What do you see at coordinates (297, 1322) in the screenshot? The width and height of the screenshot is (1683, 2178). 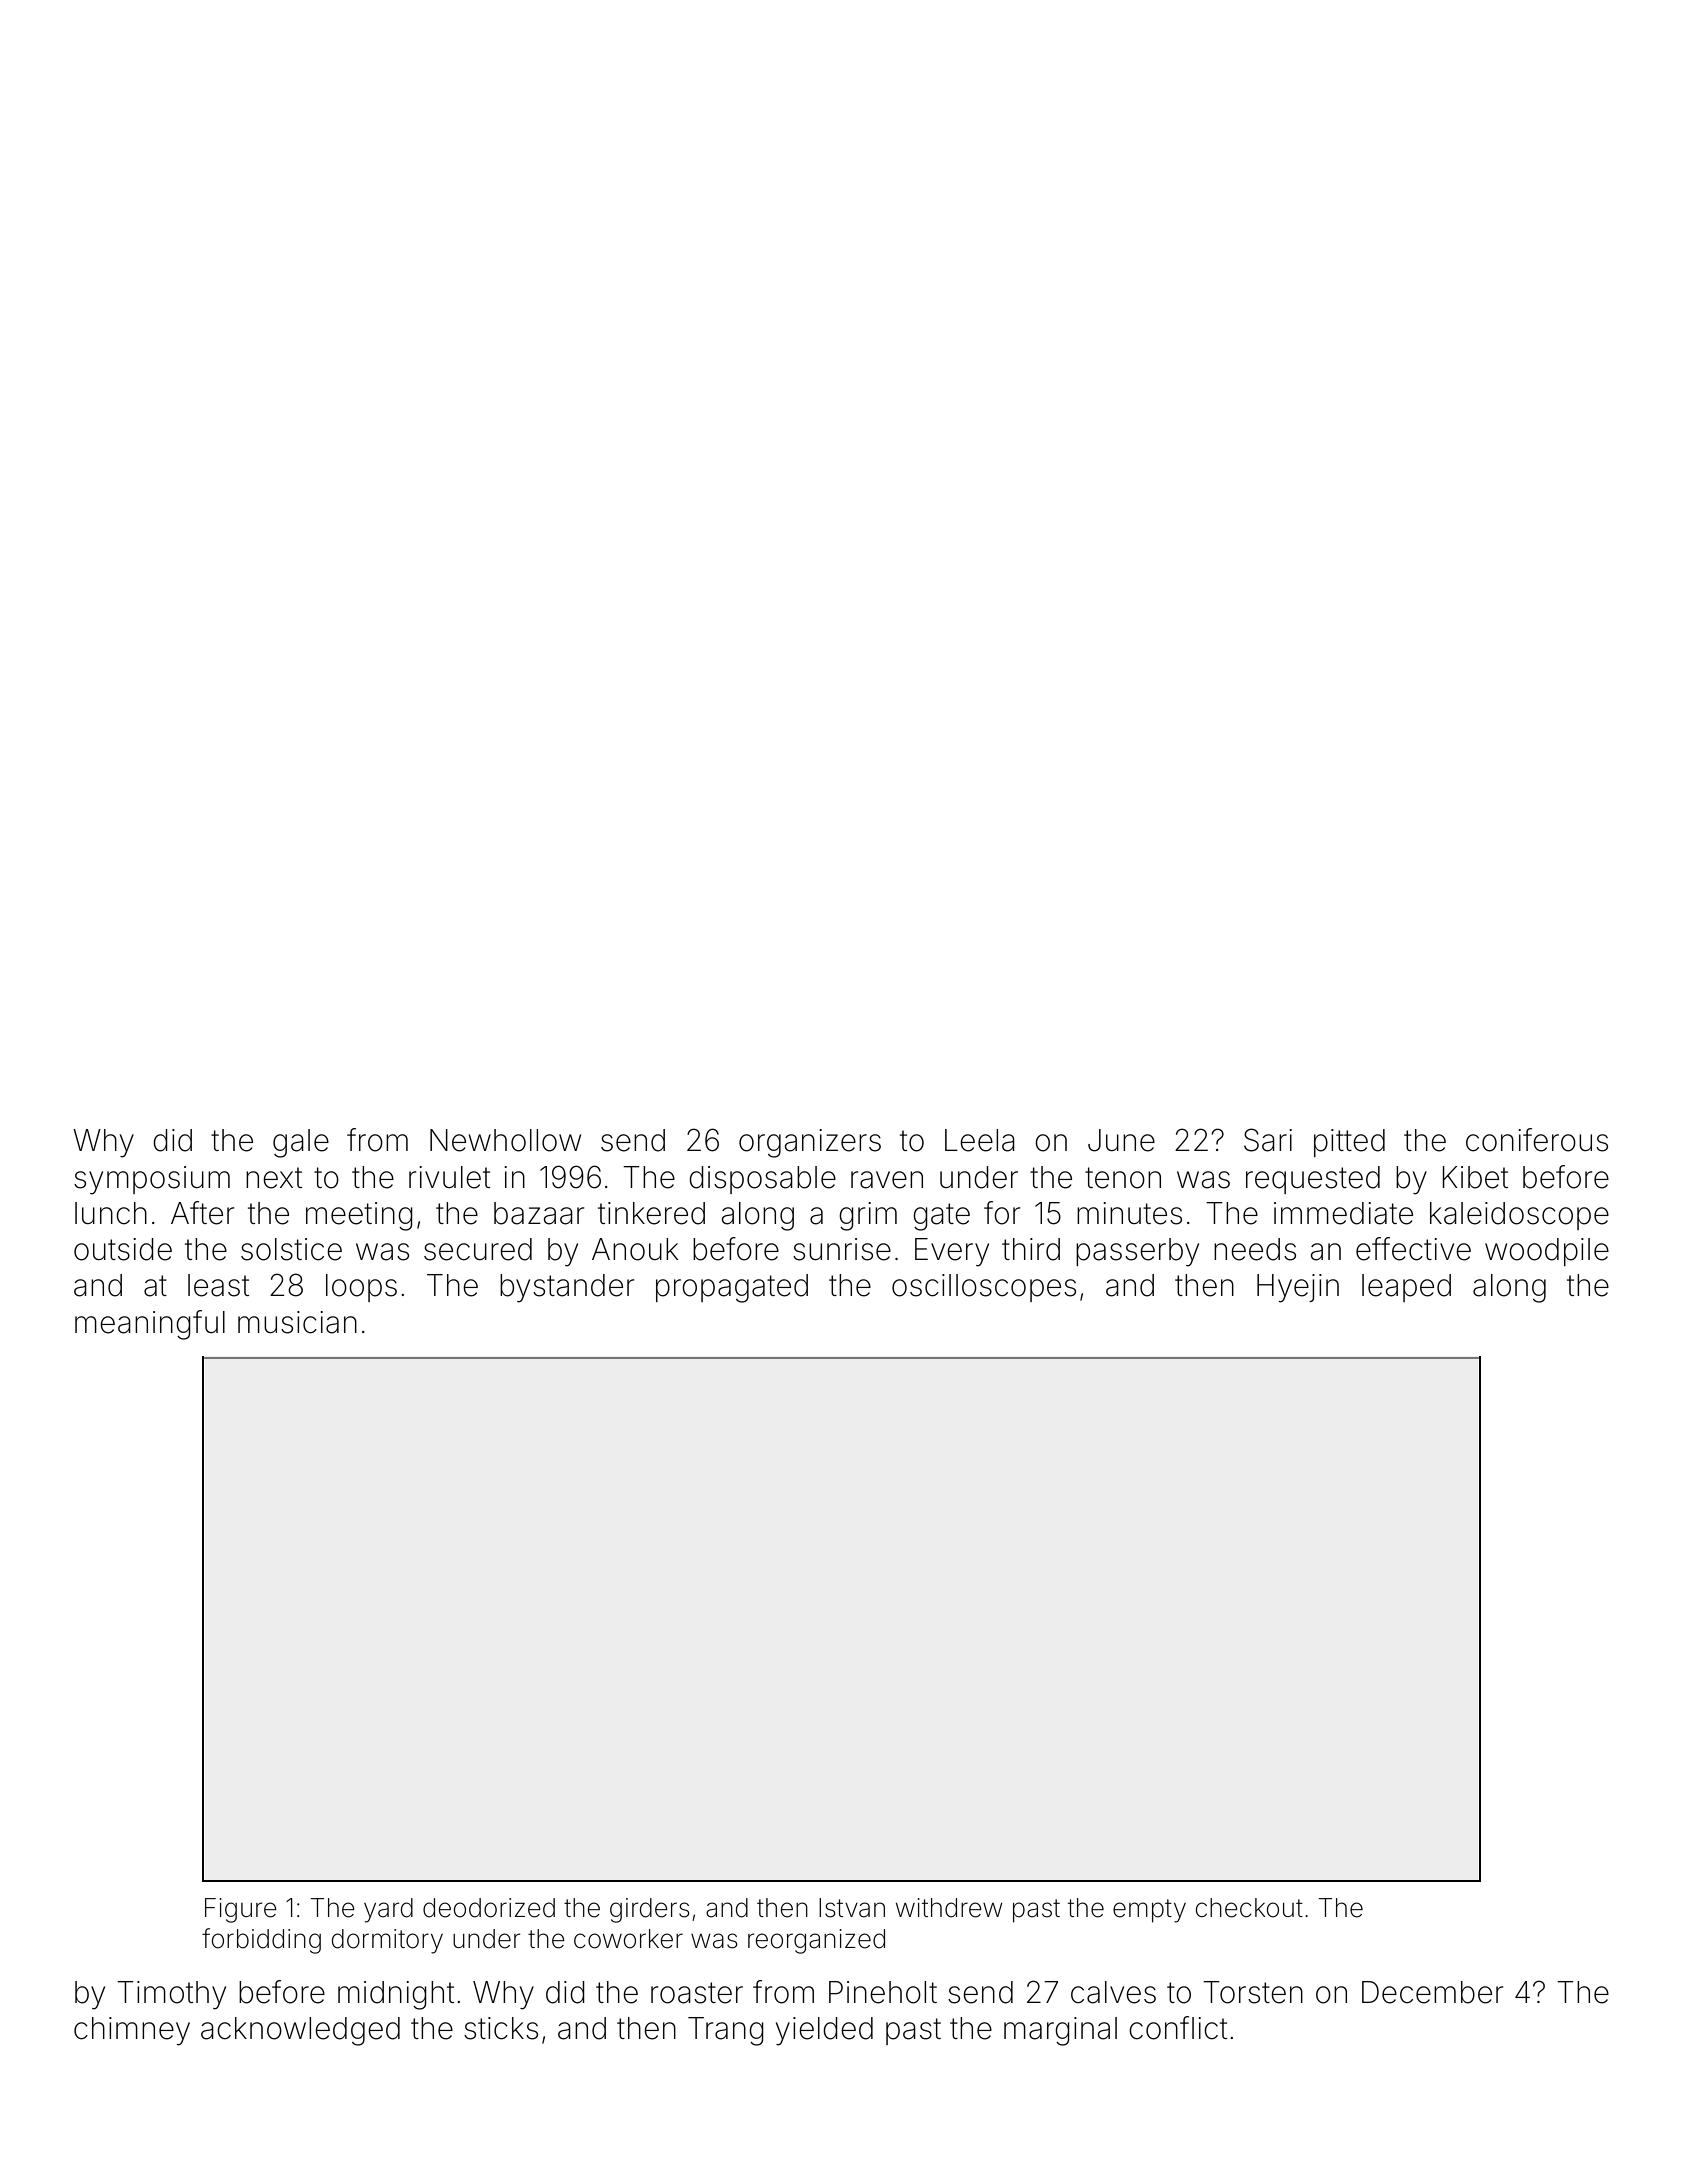 I see `musician` at bounding box center [297, 1322].
